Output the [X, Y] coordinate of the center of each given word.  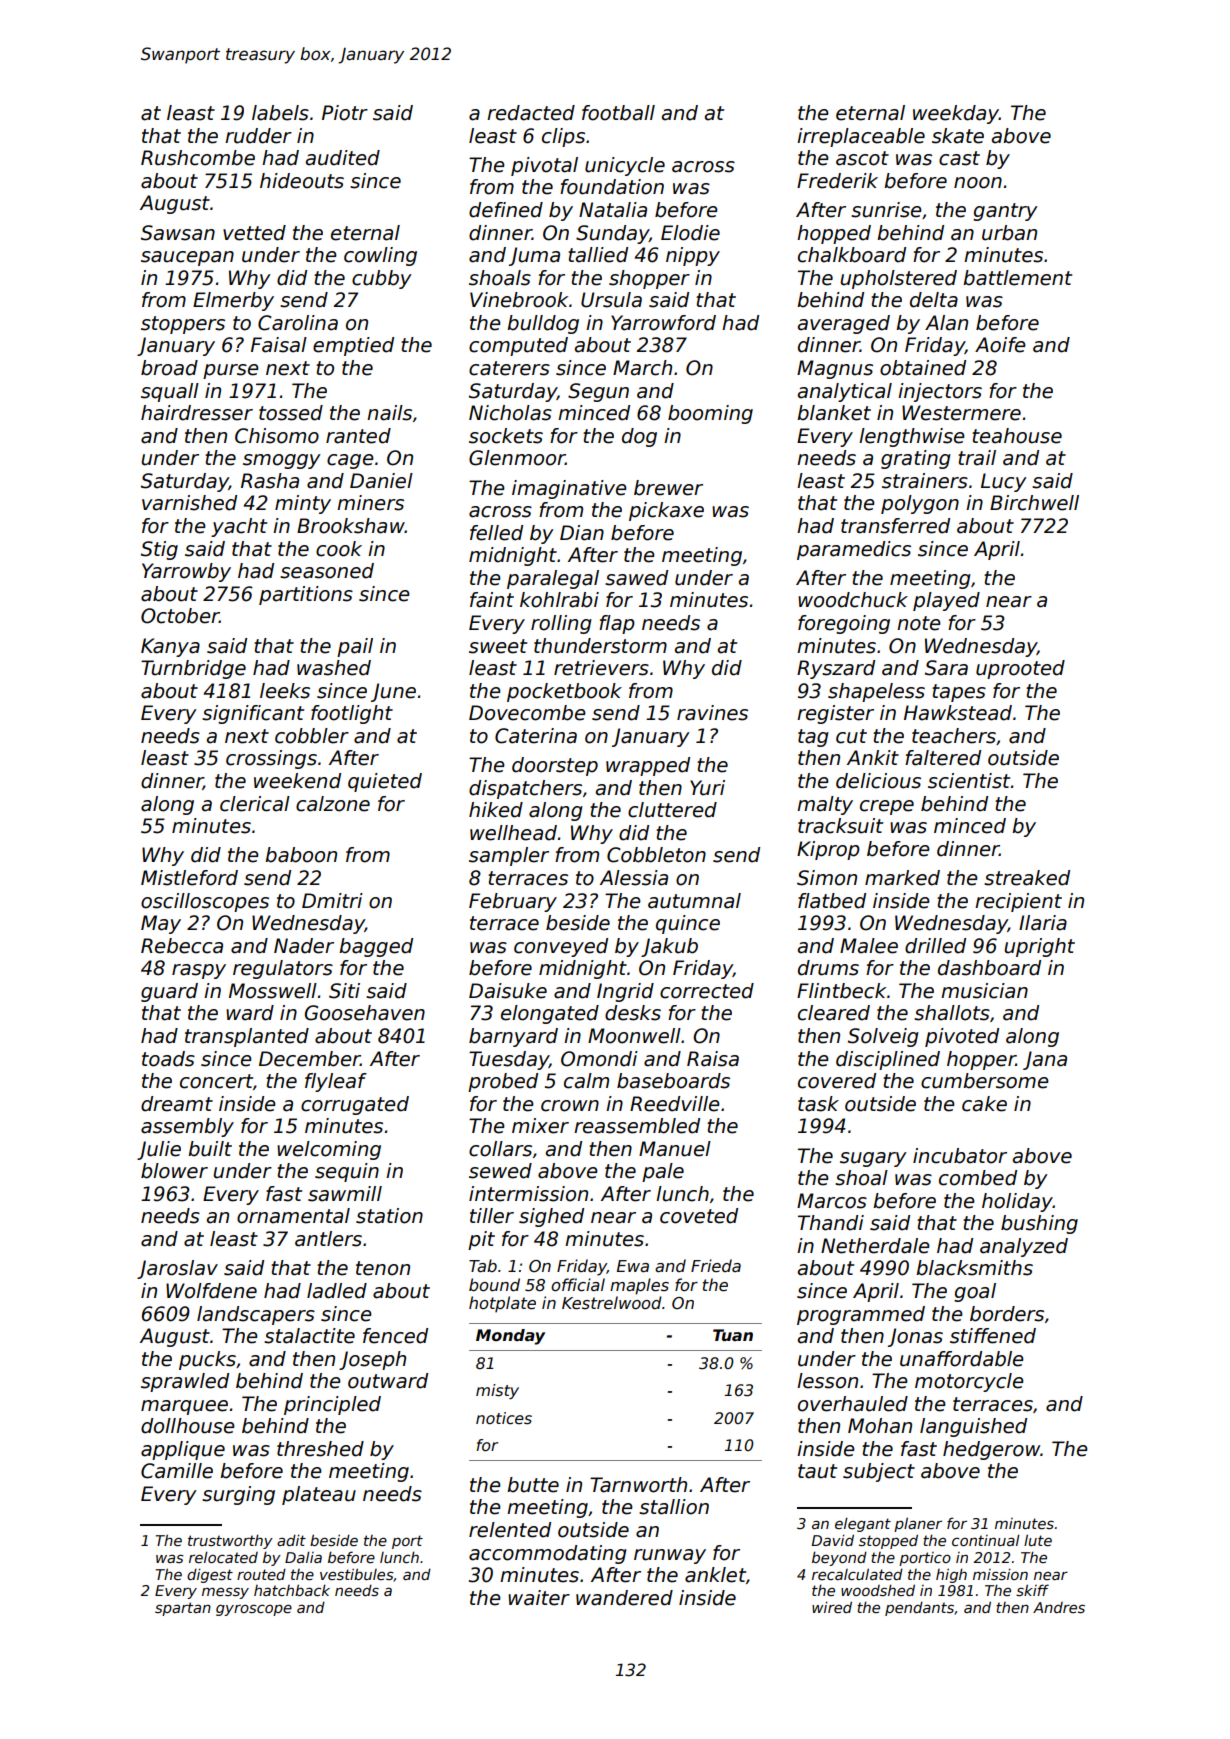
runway [670, 1556]
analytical [844, 392]
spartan [183, 1609]
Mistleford [189, 878]
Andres [1059, 1607]
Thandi [831, 1223]
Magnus [835, 369]
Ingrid [625, 992]
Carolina [298, 323]
